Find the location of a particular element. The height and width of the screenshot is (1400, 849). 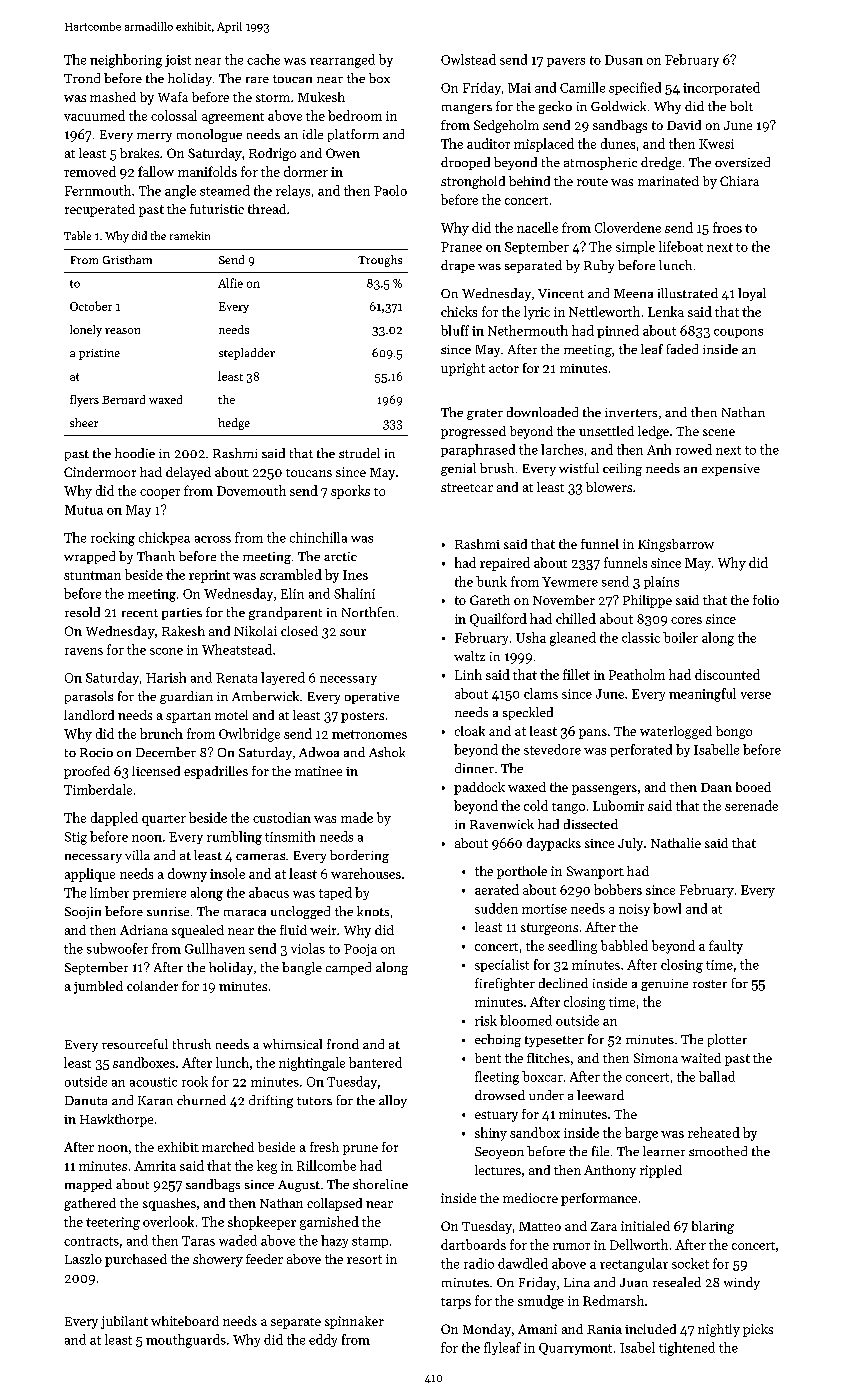

Usha is located at coordinates (531, 637).
